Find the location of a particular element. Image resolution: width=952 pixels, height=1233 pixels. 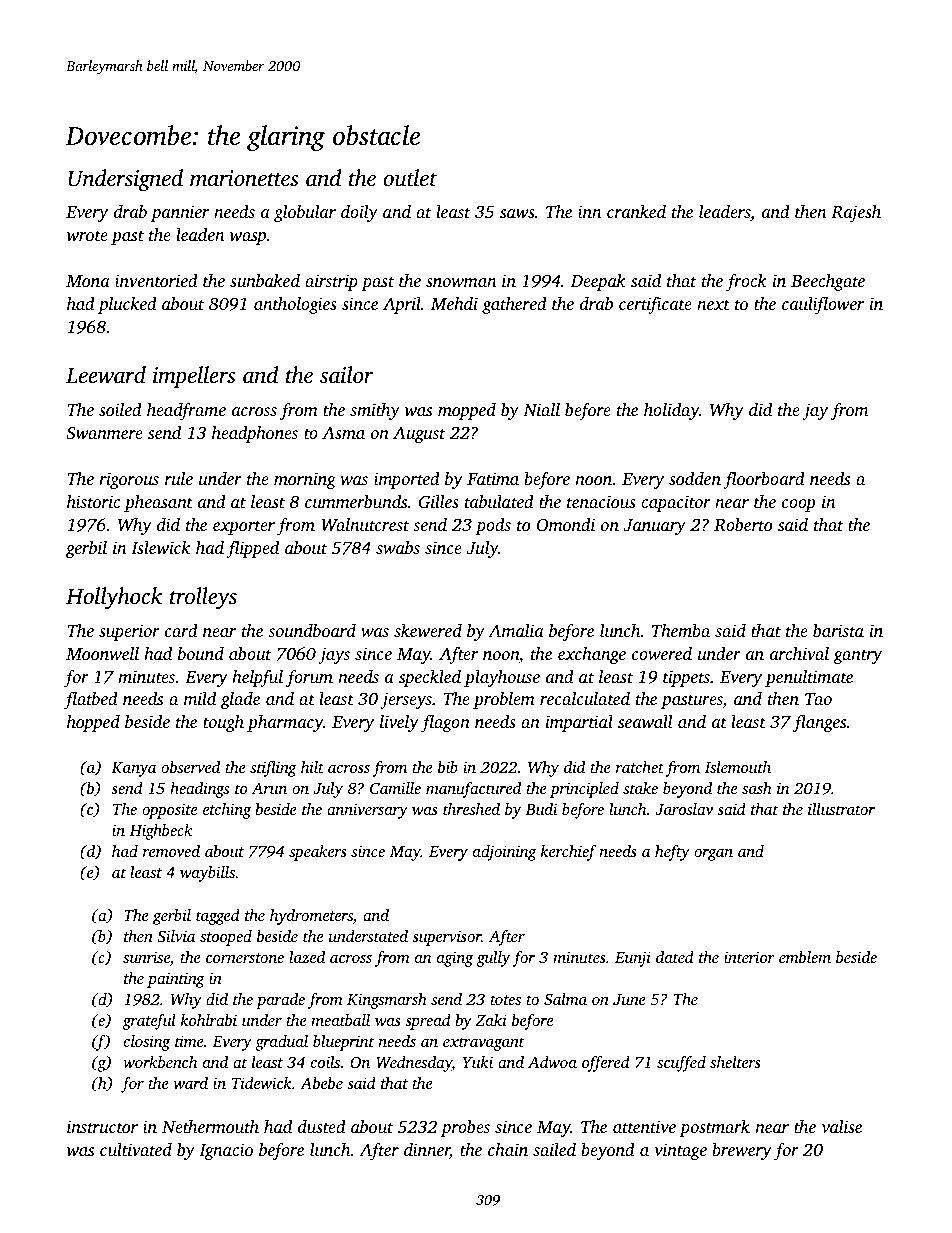

hefty is located at coordinates (672, 853).
